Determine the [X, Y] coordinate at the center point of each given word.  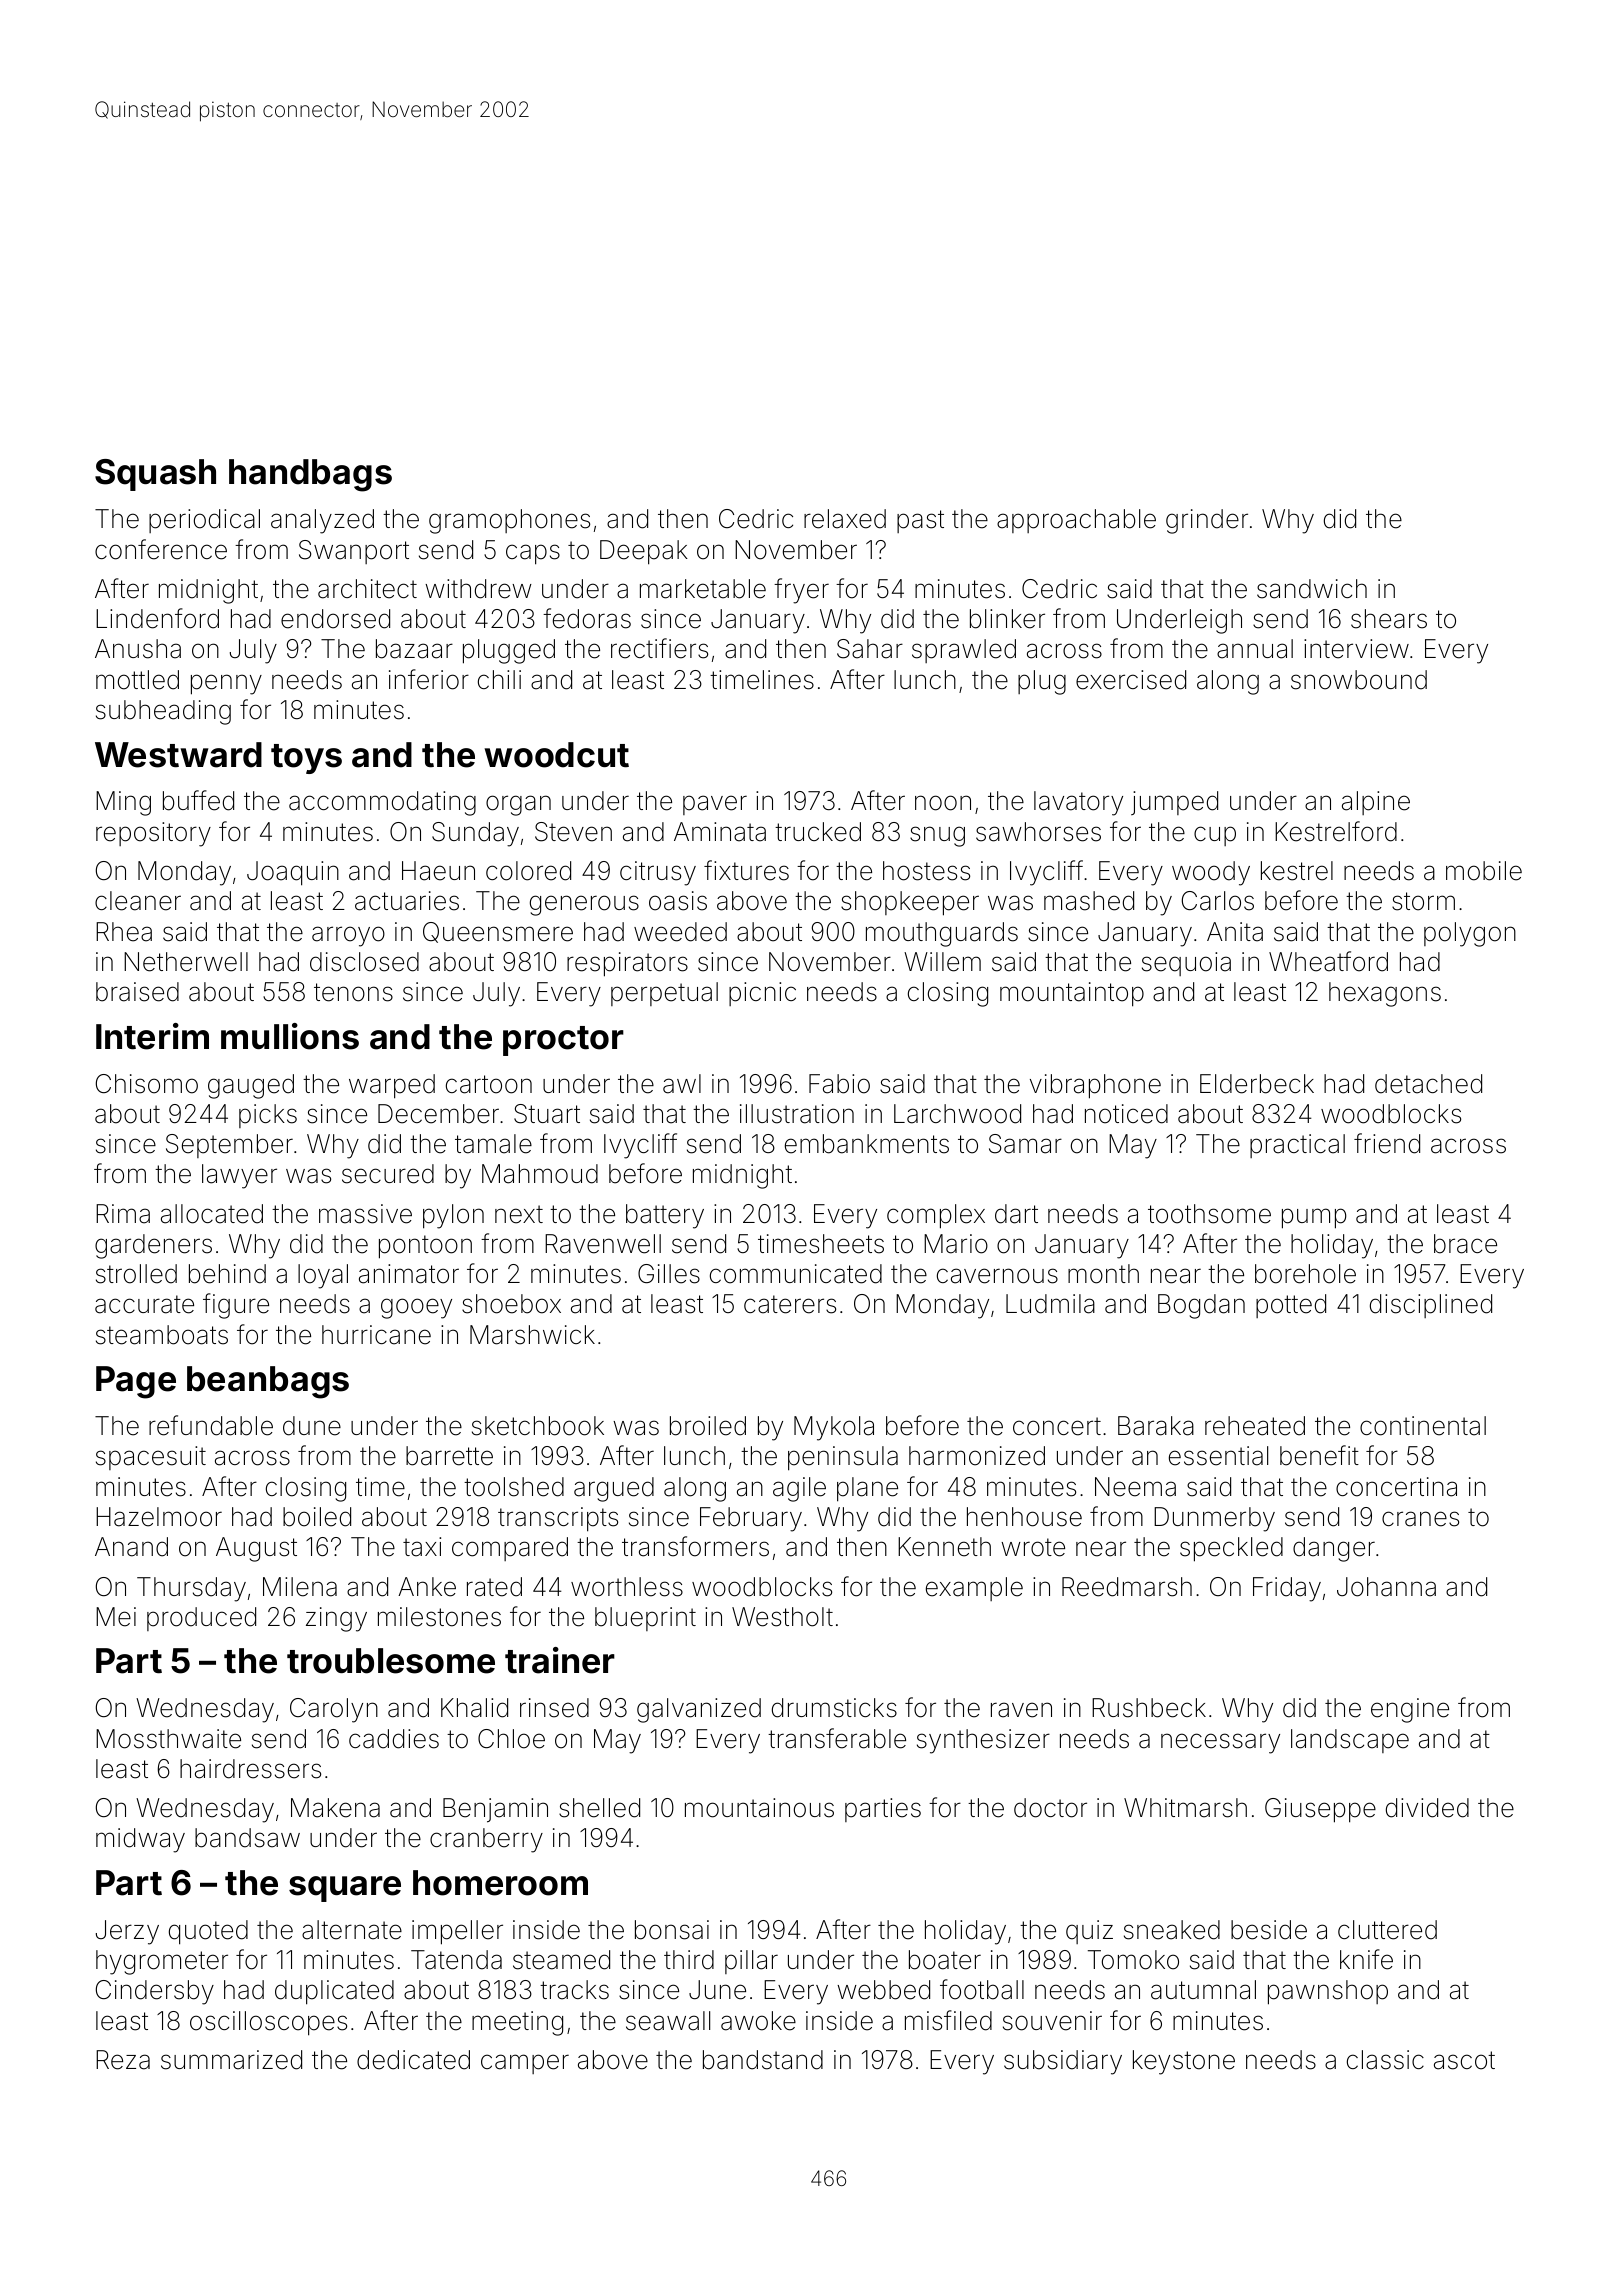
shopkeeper [910, 903]
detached [1428, 1084]
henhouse [1024, 1517]
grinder [1207, 521]
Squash [155, 475]
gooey [416, 1308]
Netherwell [186, 962]
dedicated [413, 2060]
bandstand [763, 2060]
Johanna [1386, 1587]
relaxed [845, 519]
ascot [1464, 2060]
